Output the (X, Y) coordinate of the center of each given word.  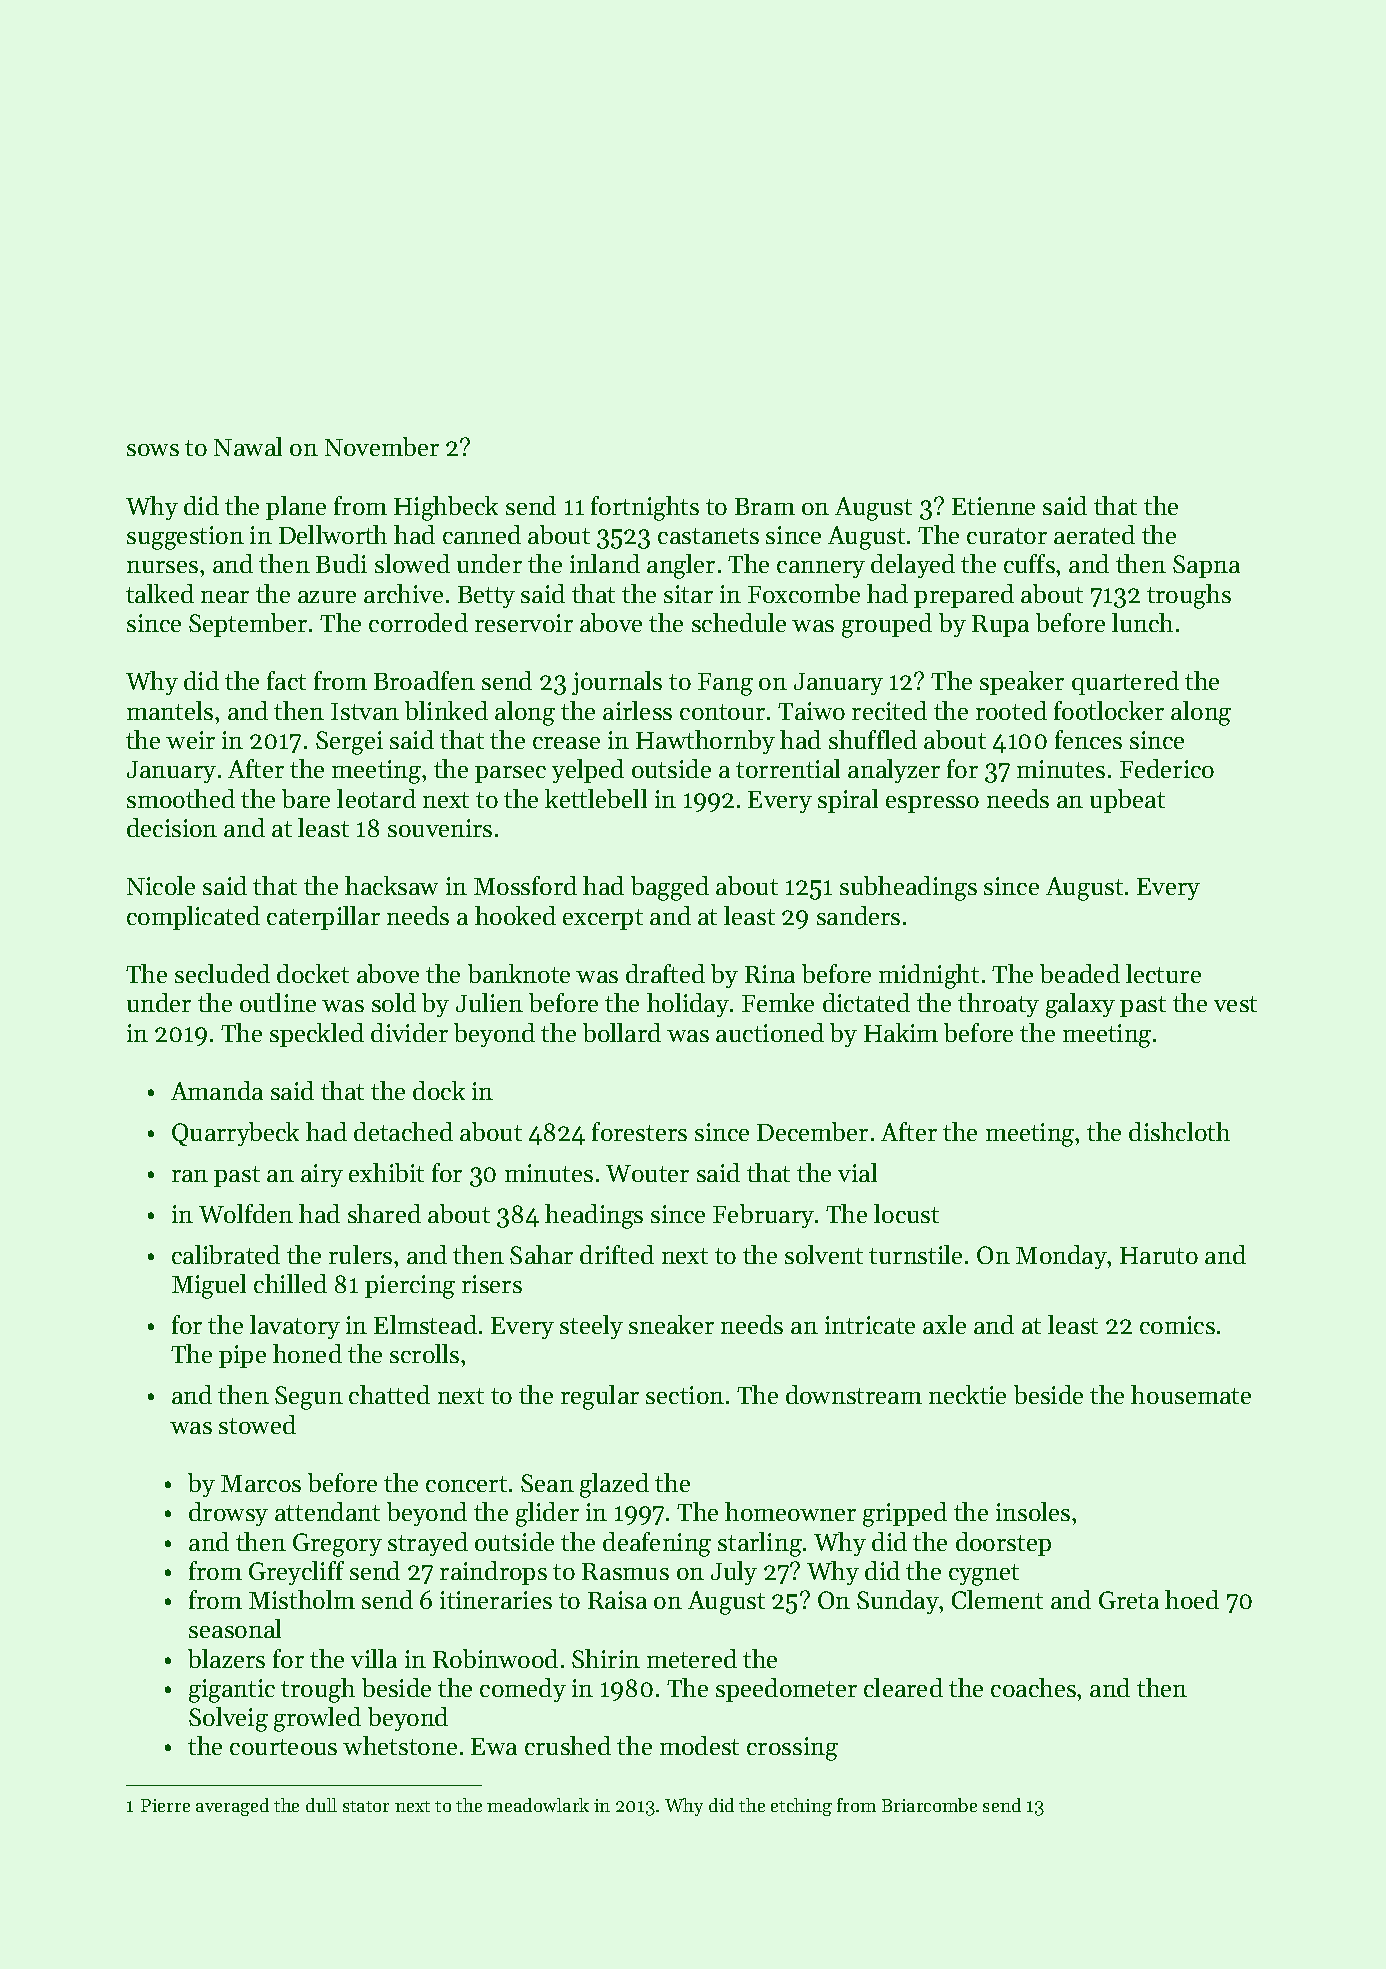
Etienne (993, 506)
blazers (226, 1658)
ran (190, 1176)
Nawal (248, 446)
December (812, 1131)
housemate (1191, 1394)
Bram (765, 506)
